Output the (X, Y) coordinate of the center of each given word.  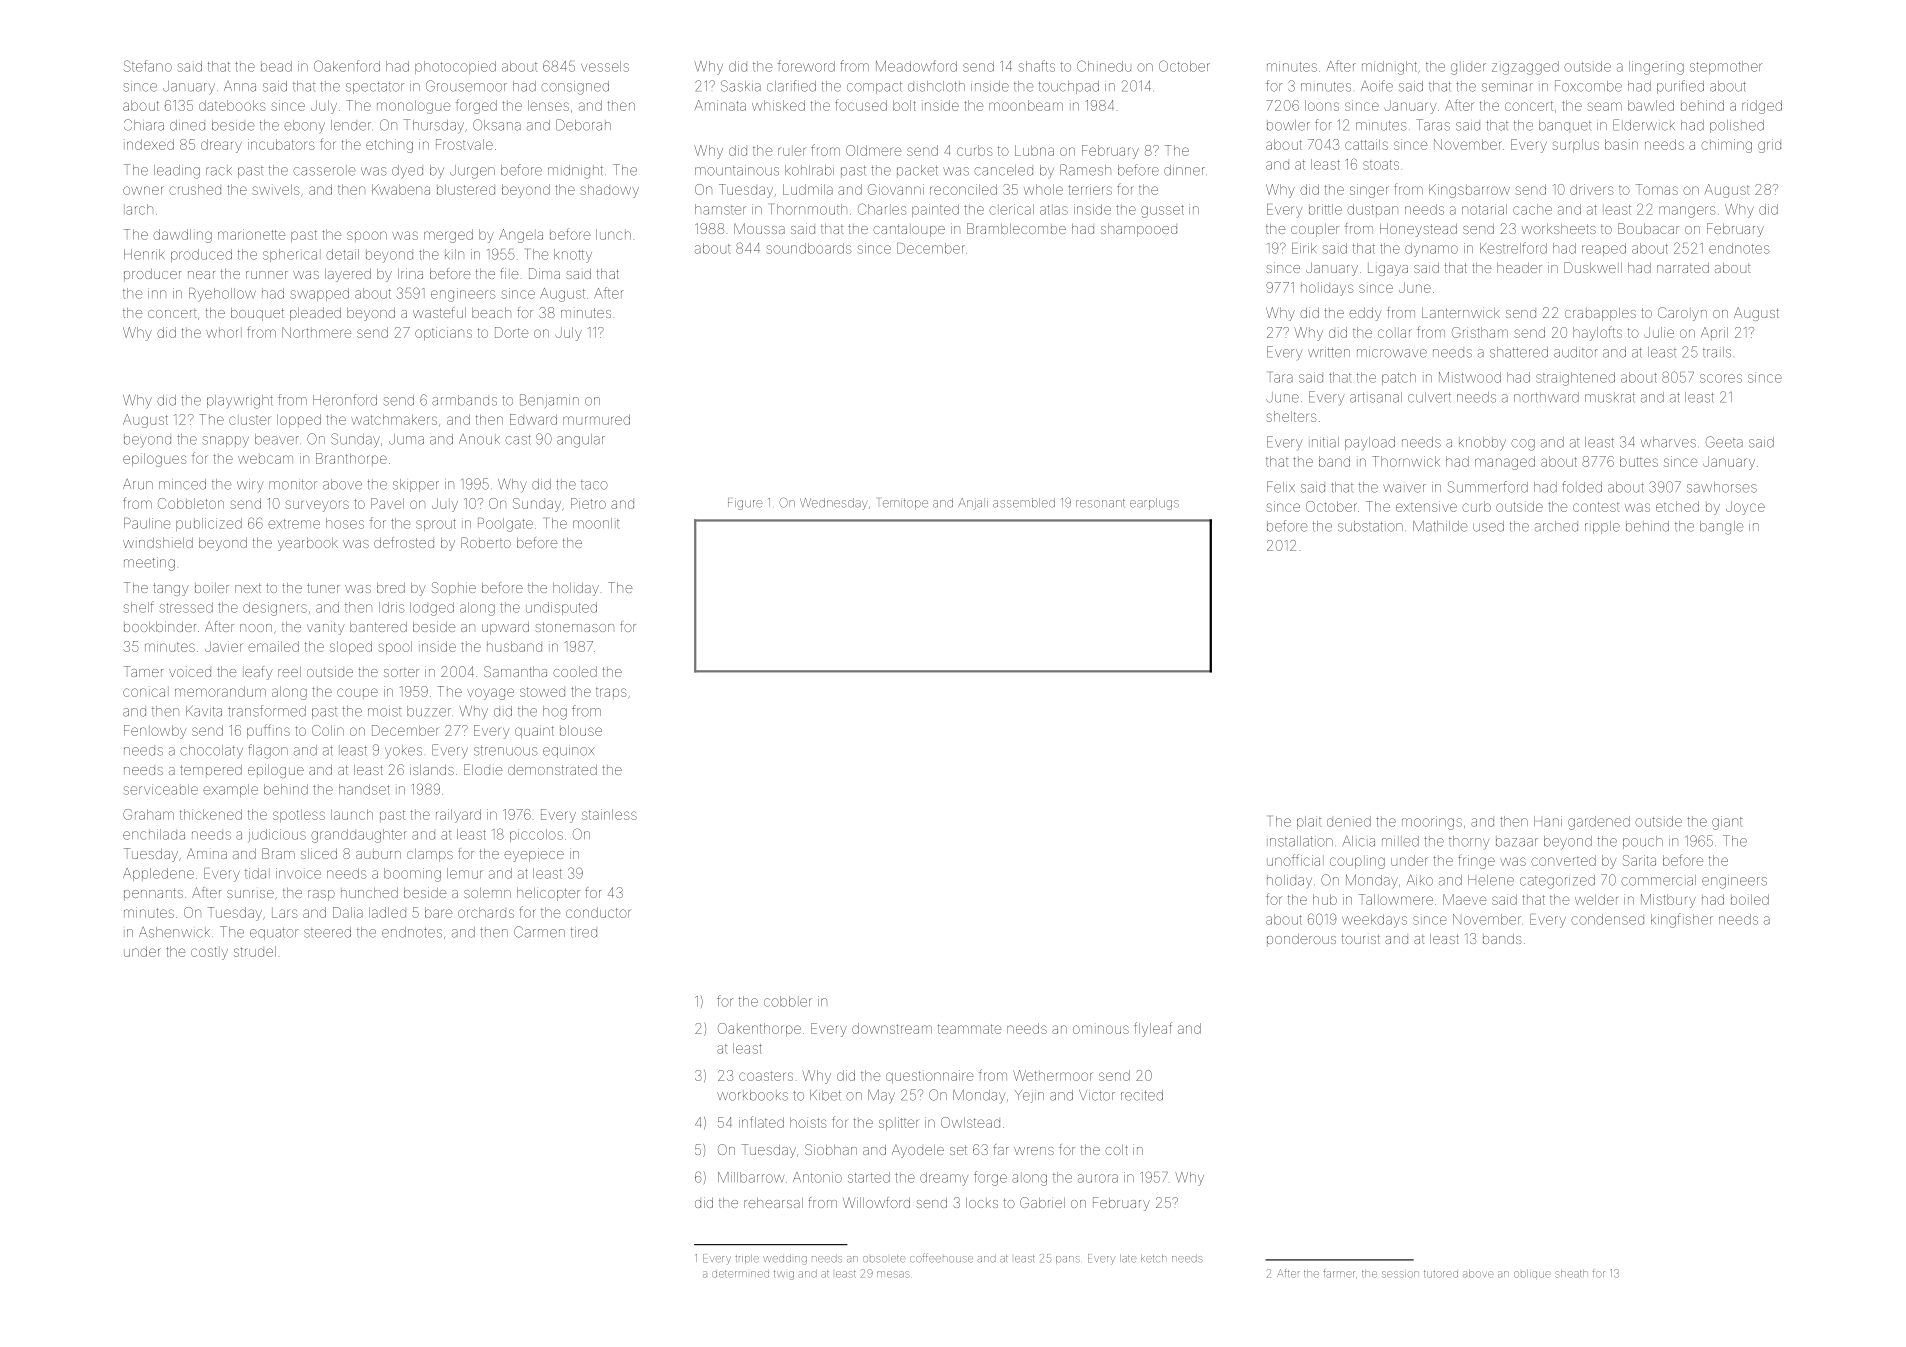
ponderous (1301, 940)
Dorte (511, 332)
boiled (1750, 899)
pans (1068, 1260)
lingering (1656, 68)
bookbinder (160, 626)
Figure (745, 504)
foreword (806, 66)
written (1329, 353)
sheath (1571, 1274)
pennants (153, 894)
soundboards (809, 248)
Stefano (147, 66)
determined (740, 1274)
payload (1370, 443)
